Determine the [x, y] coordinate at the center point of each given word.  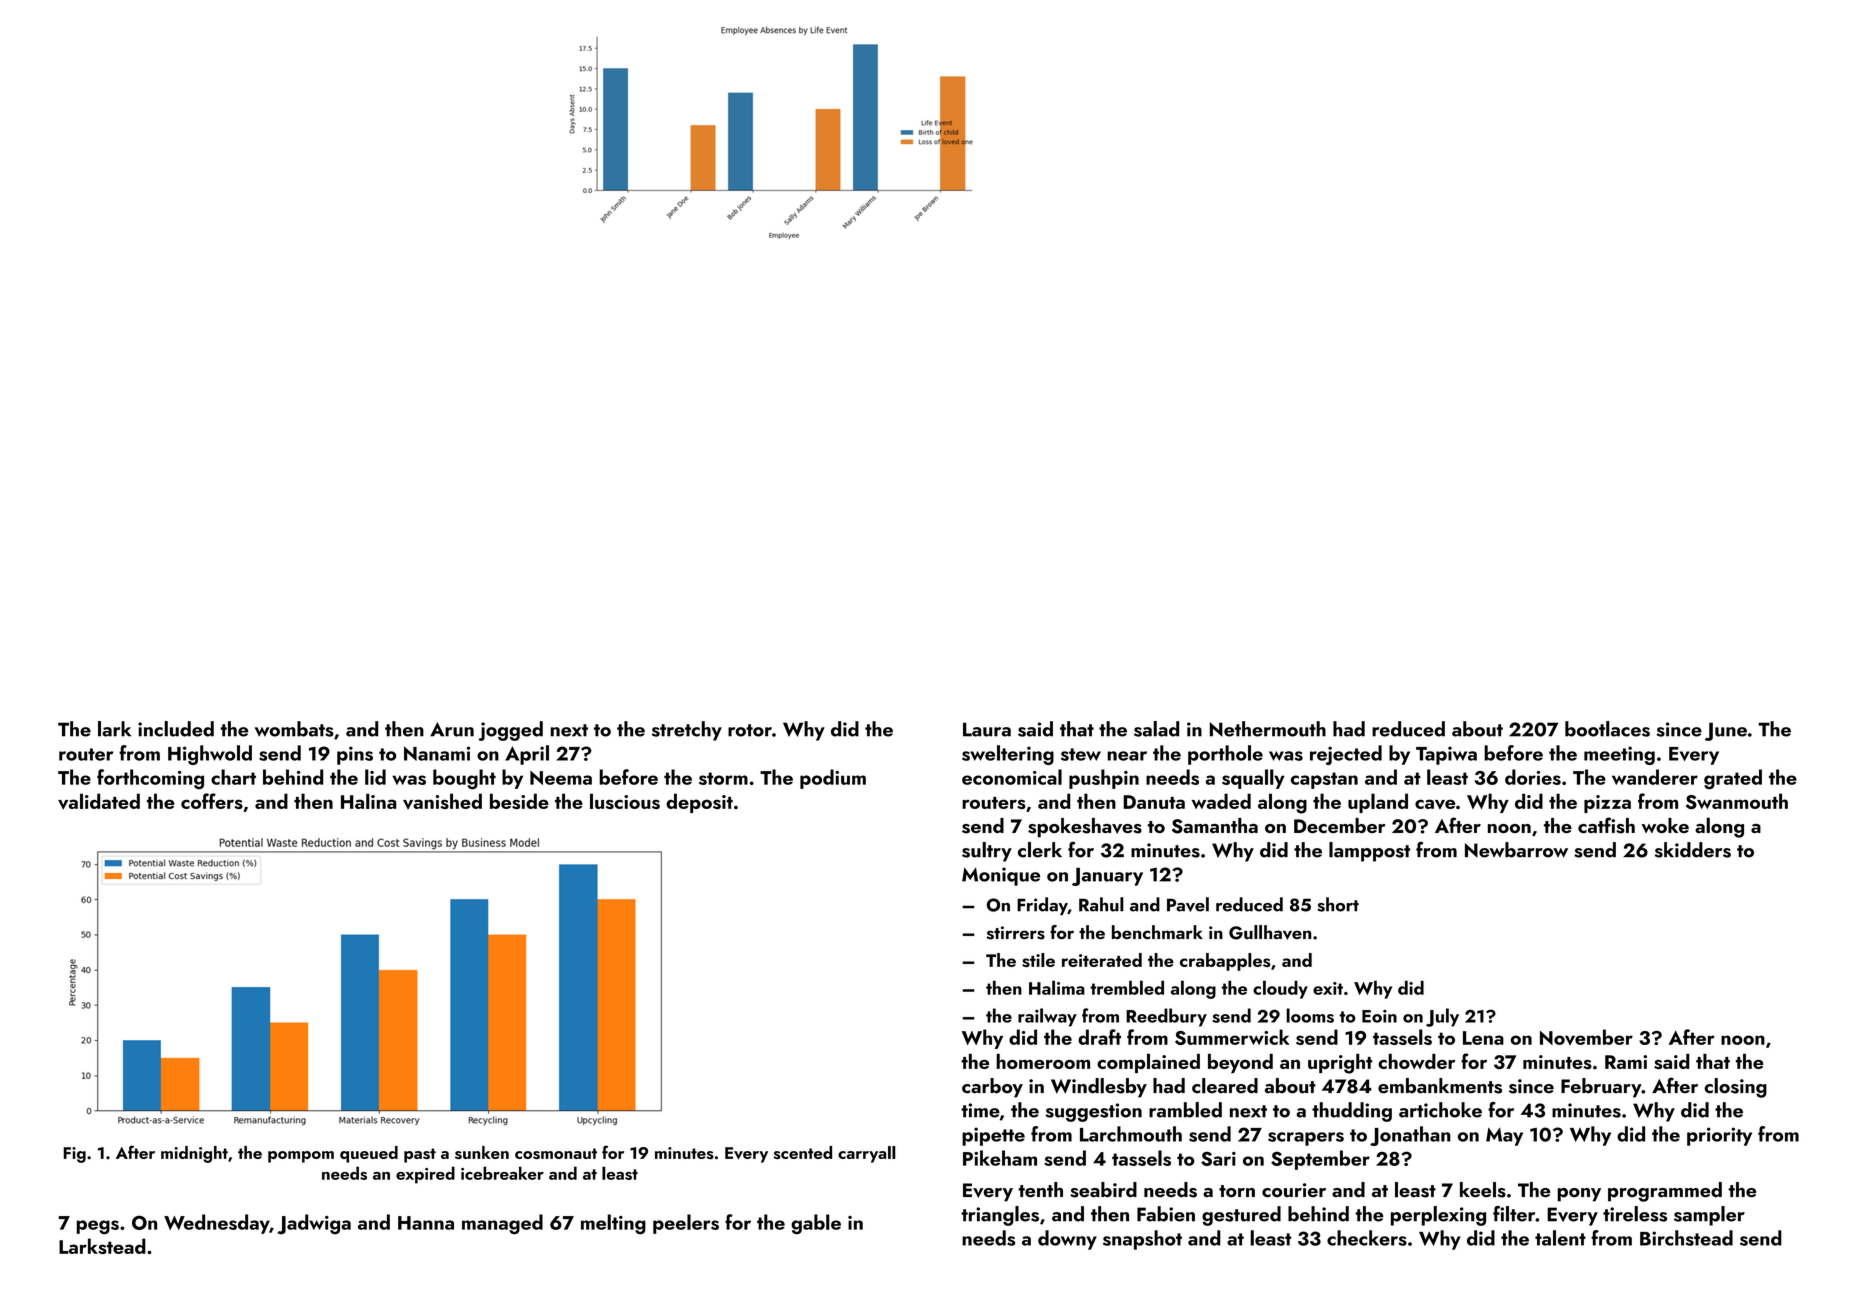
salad [1156, 729]
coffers [212, 801]
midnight [194, 1154]
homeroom [1043, 1061]
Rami [1626, 1062]
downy [1067, 1240]
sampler [1709, 1216]
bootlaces [1607, 729]
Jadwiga [314, 1224]
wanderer [1655, 777]
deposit [699, 803]
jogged [511, 731]
